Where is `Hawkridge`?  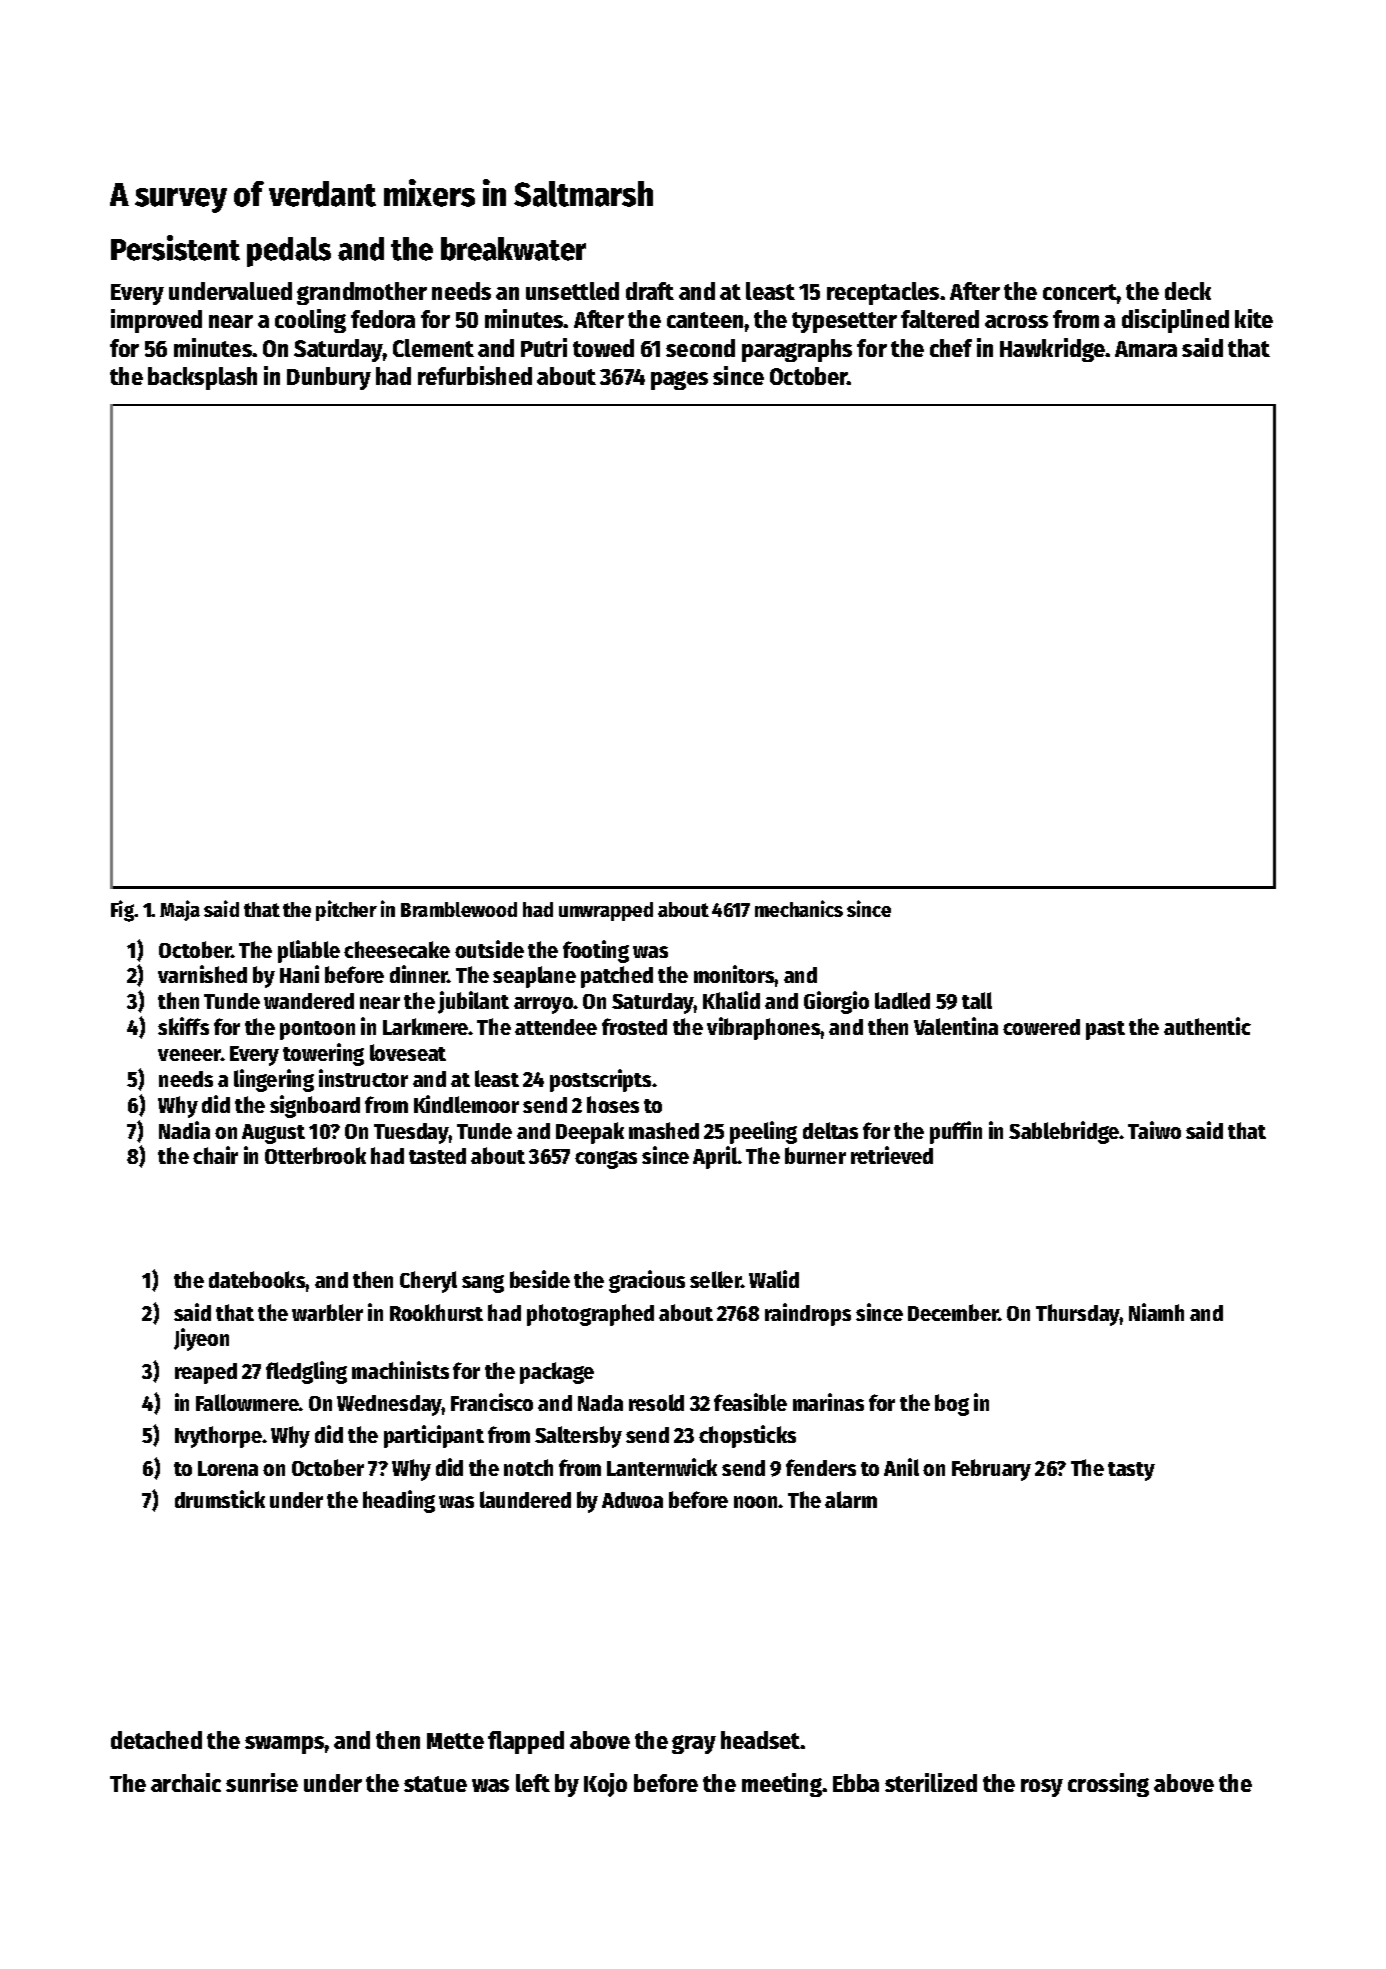 Hawkridge is located at coordinates (1052, 350).
